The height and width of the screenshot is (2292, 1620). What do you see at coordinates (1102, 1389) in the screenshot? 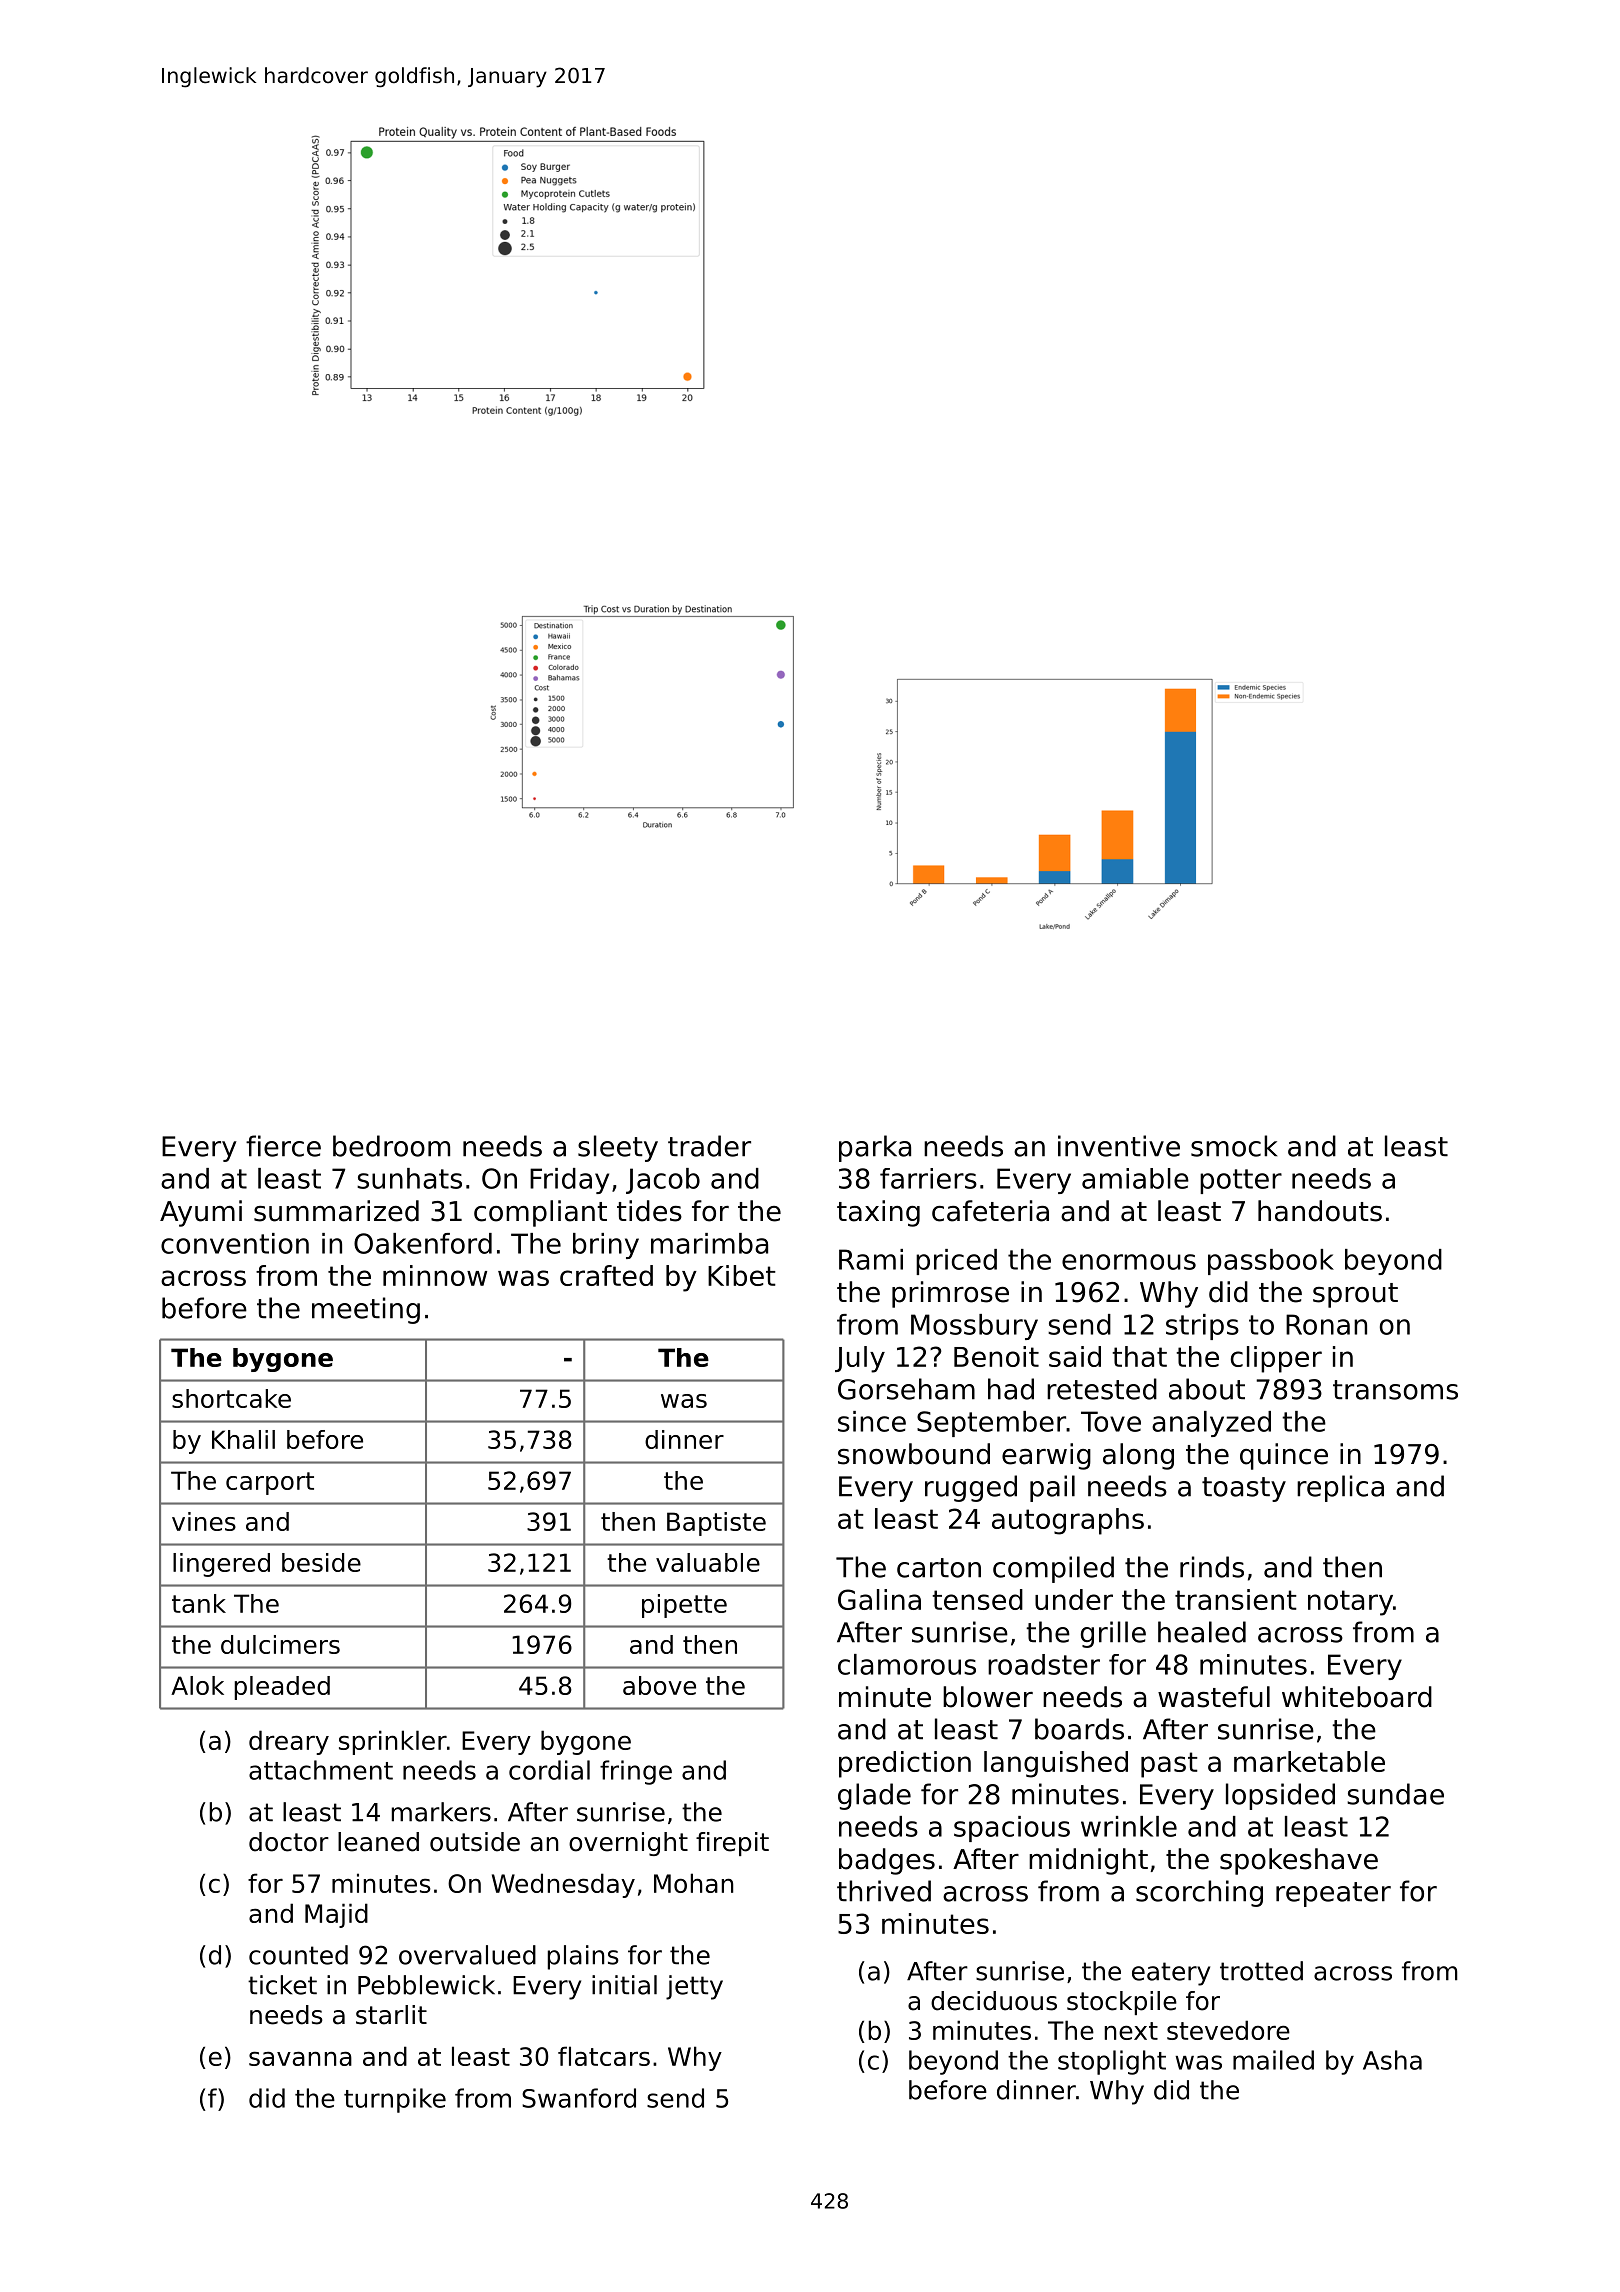
I see `retested` at bounding box center [1102, 1389].
